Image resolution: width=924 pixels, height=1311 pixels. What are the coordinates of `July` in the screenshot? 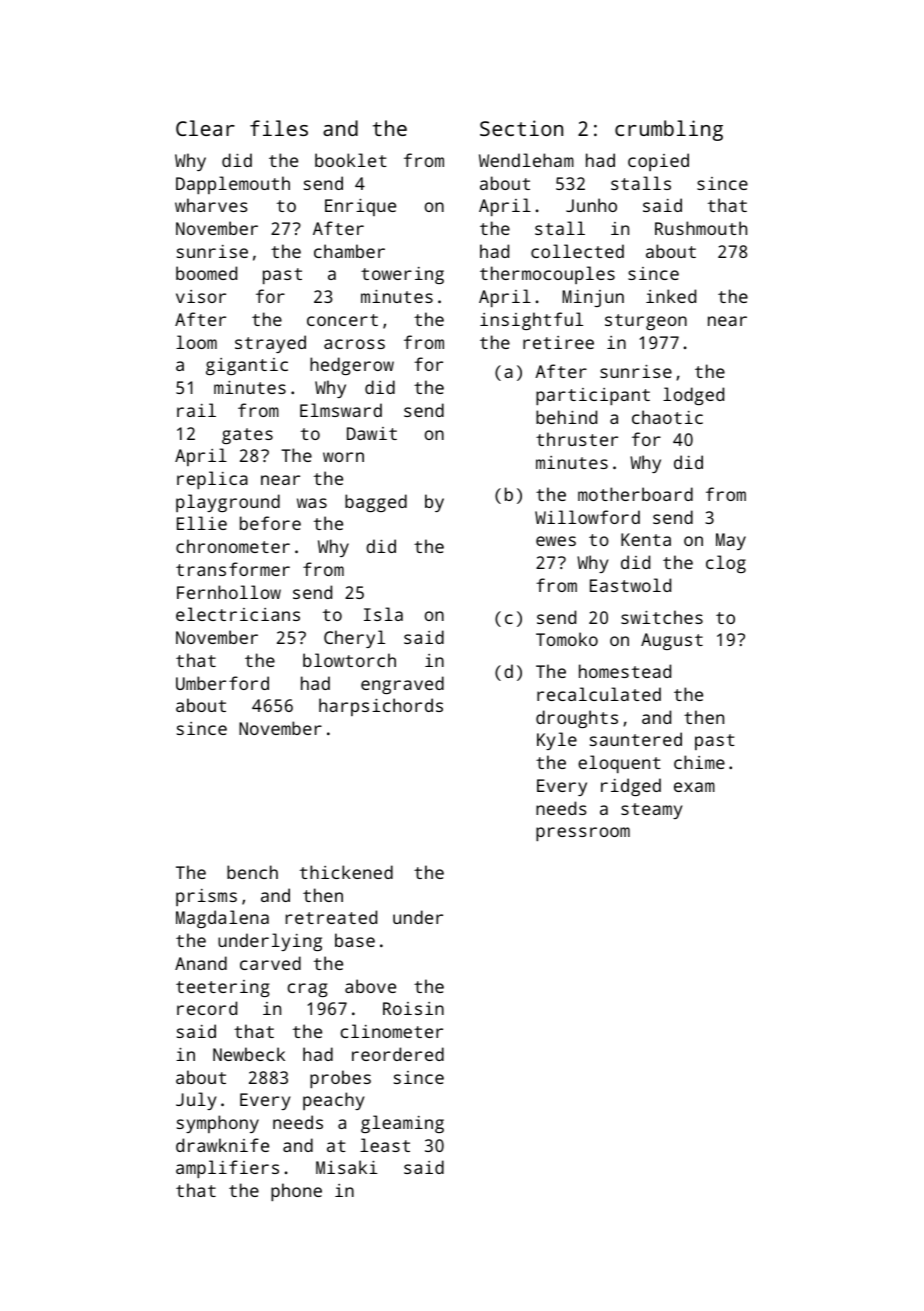 It's located at (196, 1101).
